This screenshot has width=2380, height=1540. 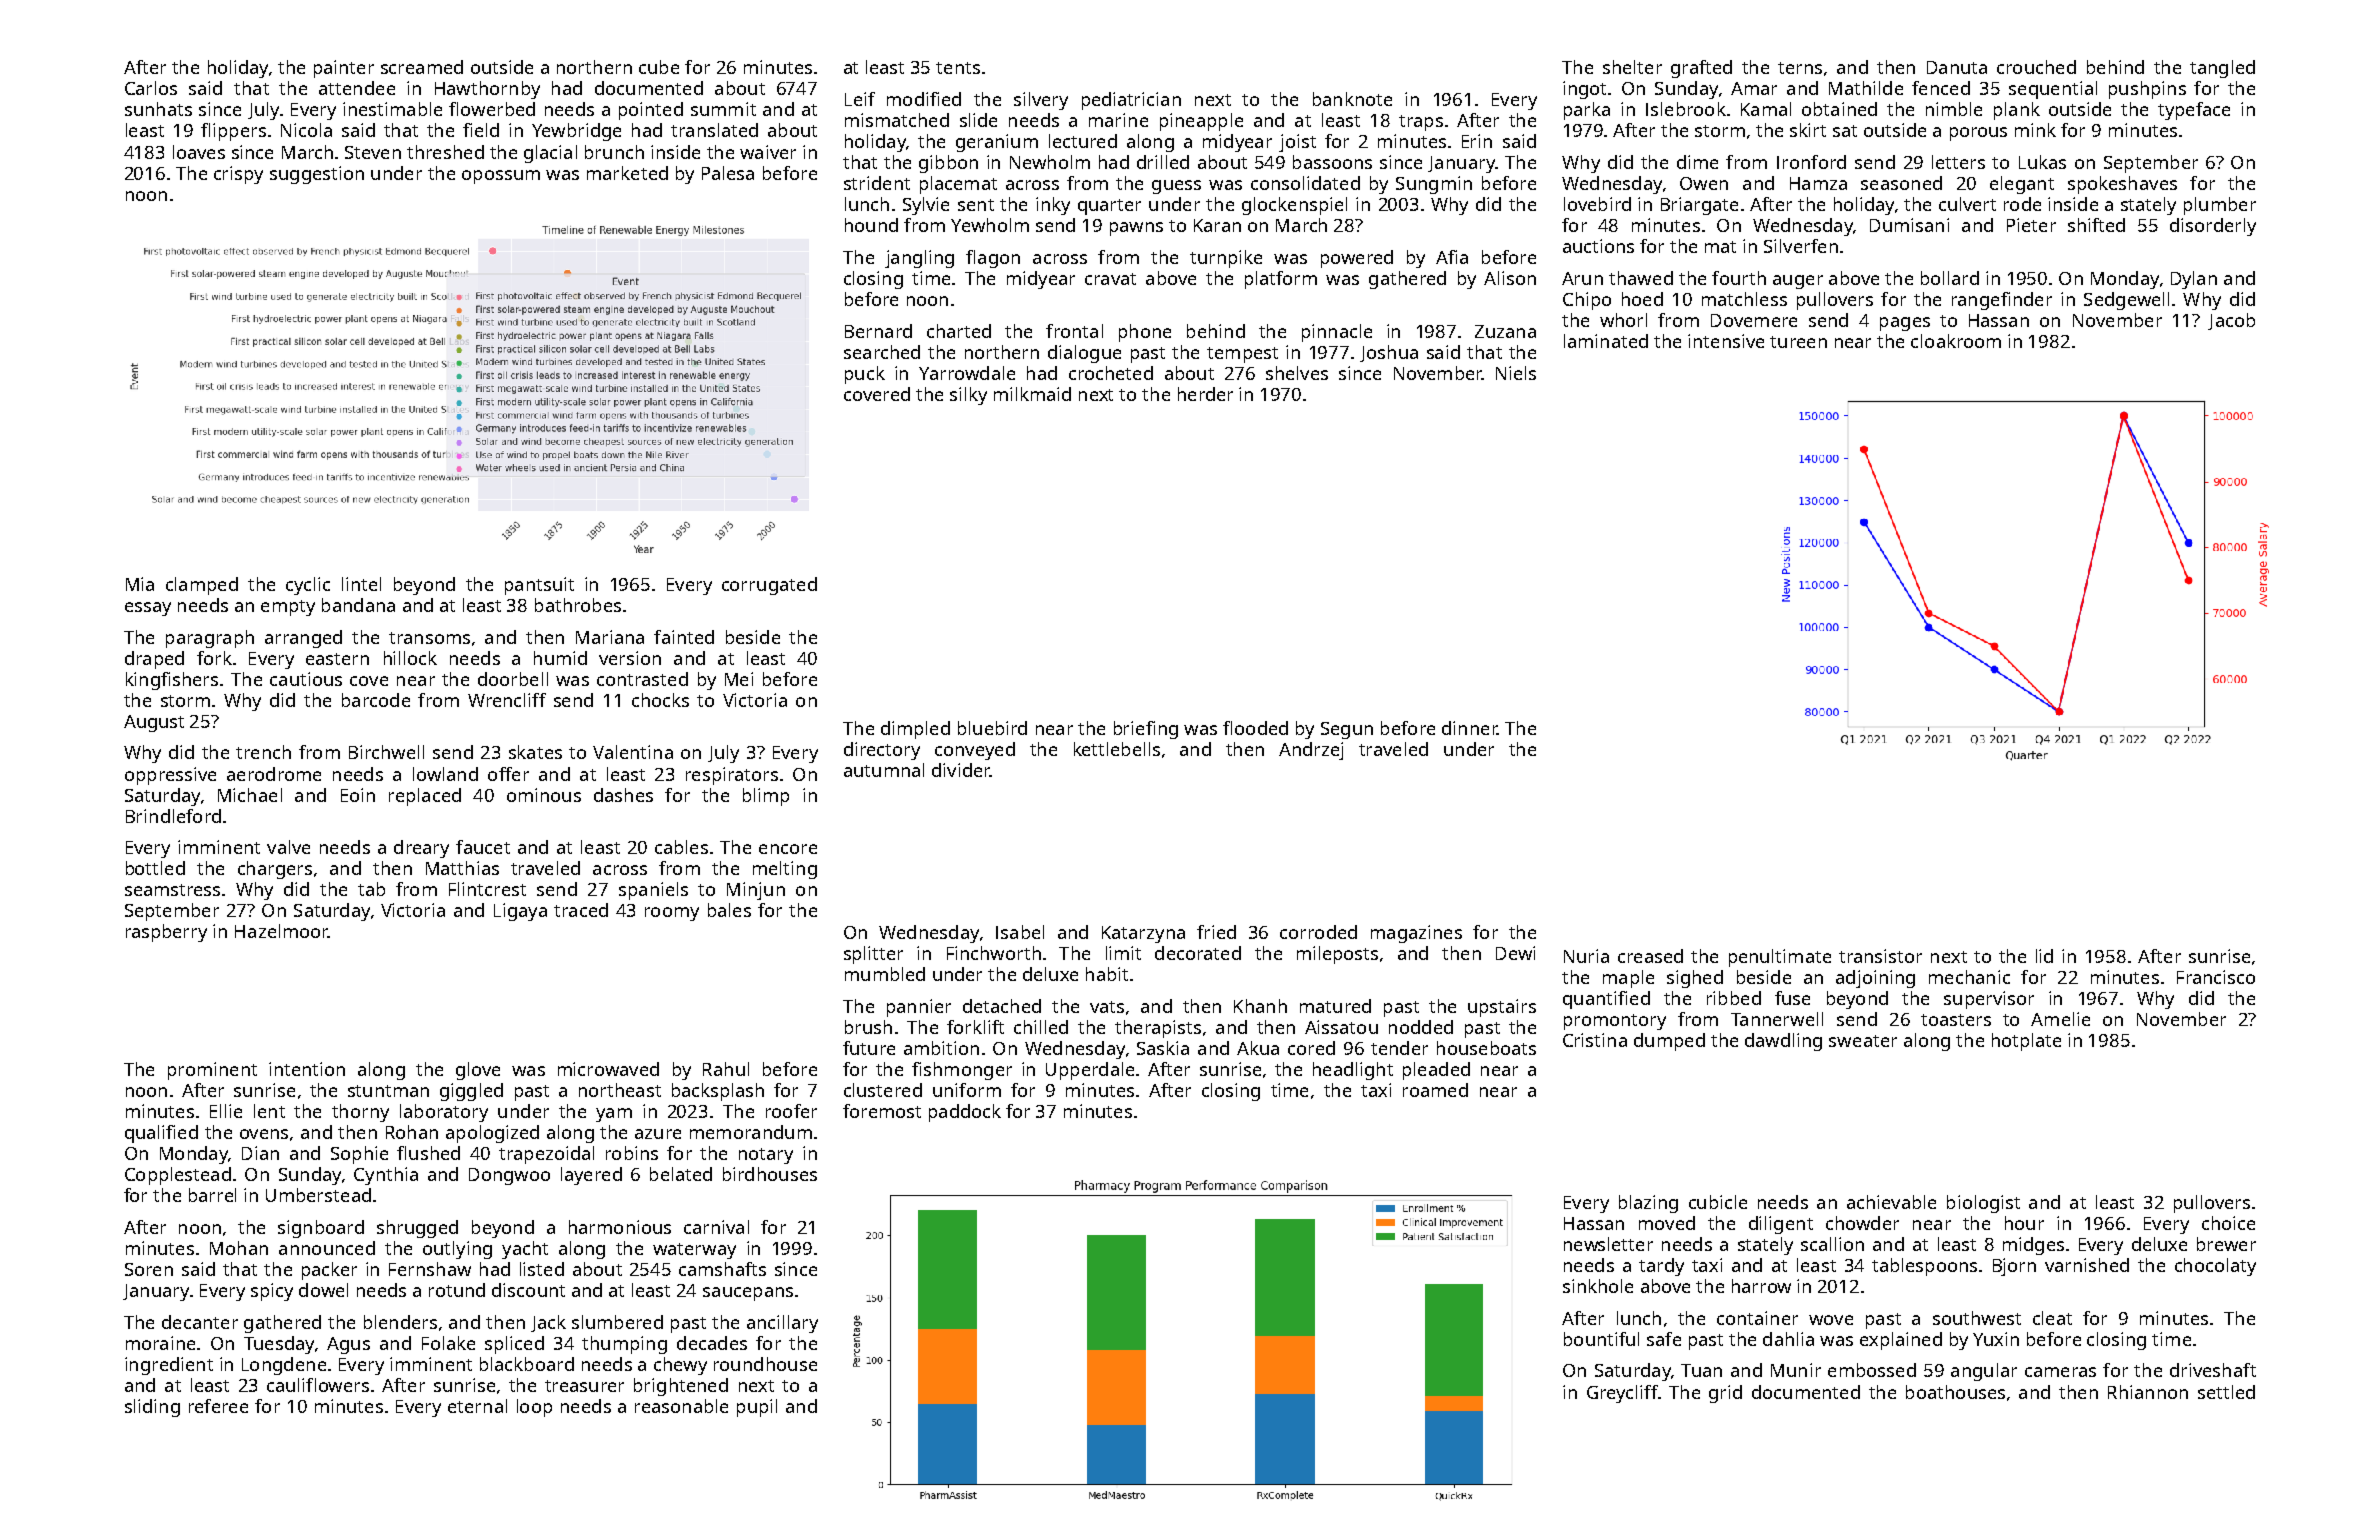 I want to click on tents, so click(x=958, y=68).
